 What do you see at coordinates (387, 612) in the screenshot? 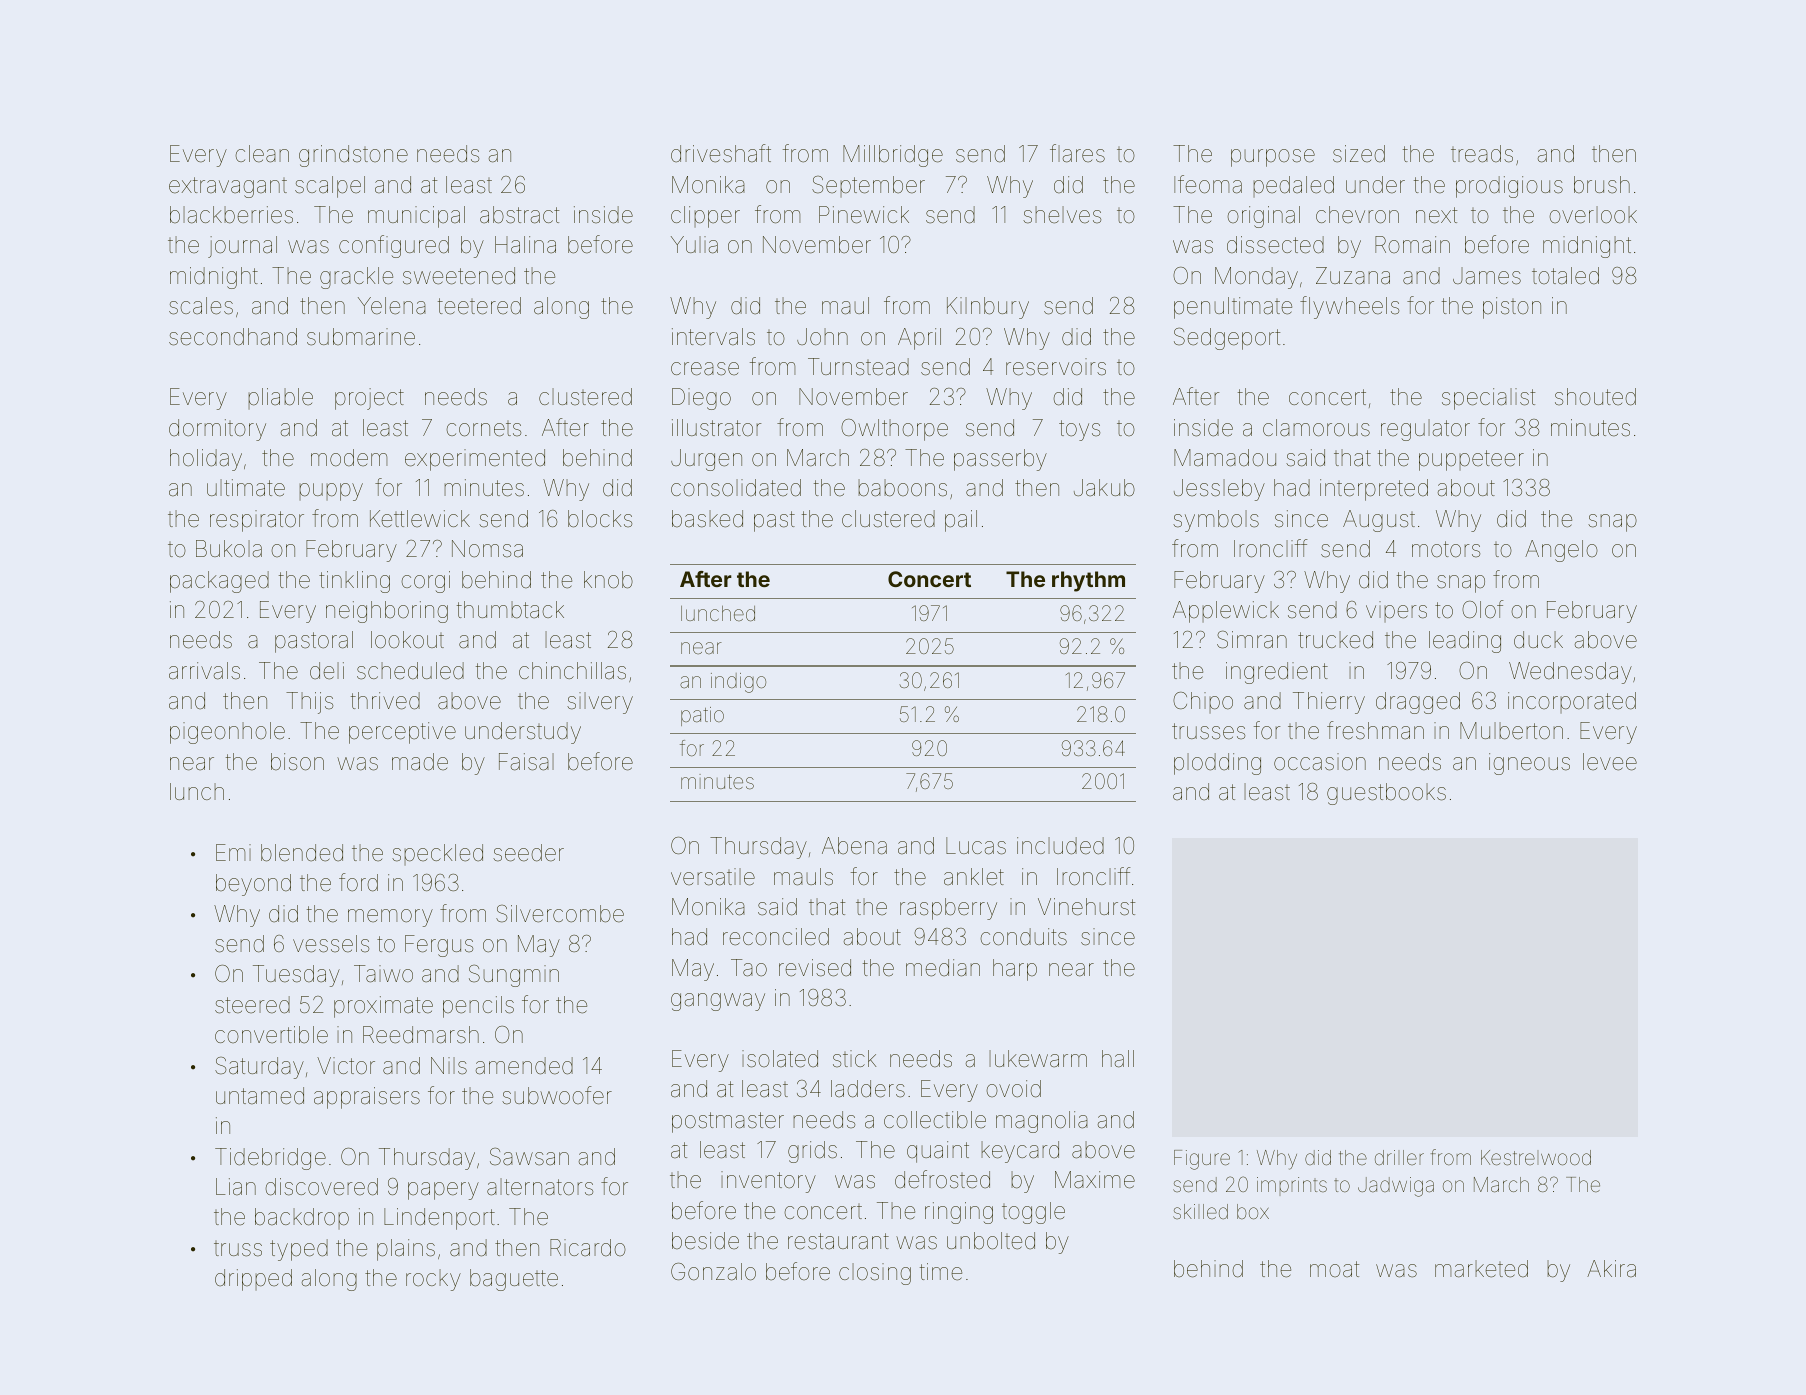
I see `neighboring` at bounding box center [387, 612].
